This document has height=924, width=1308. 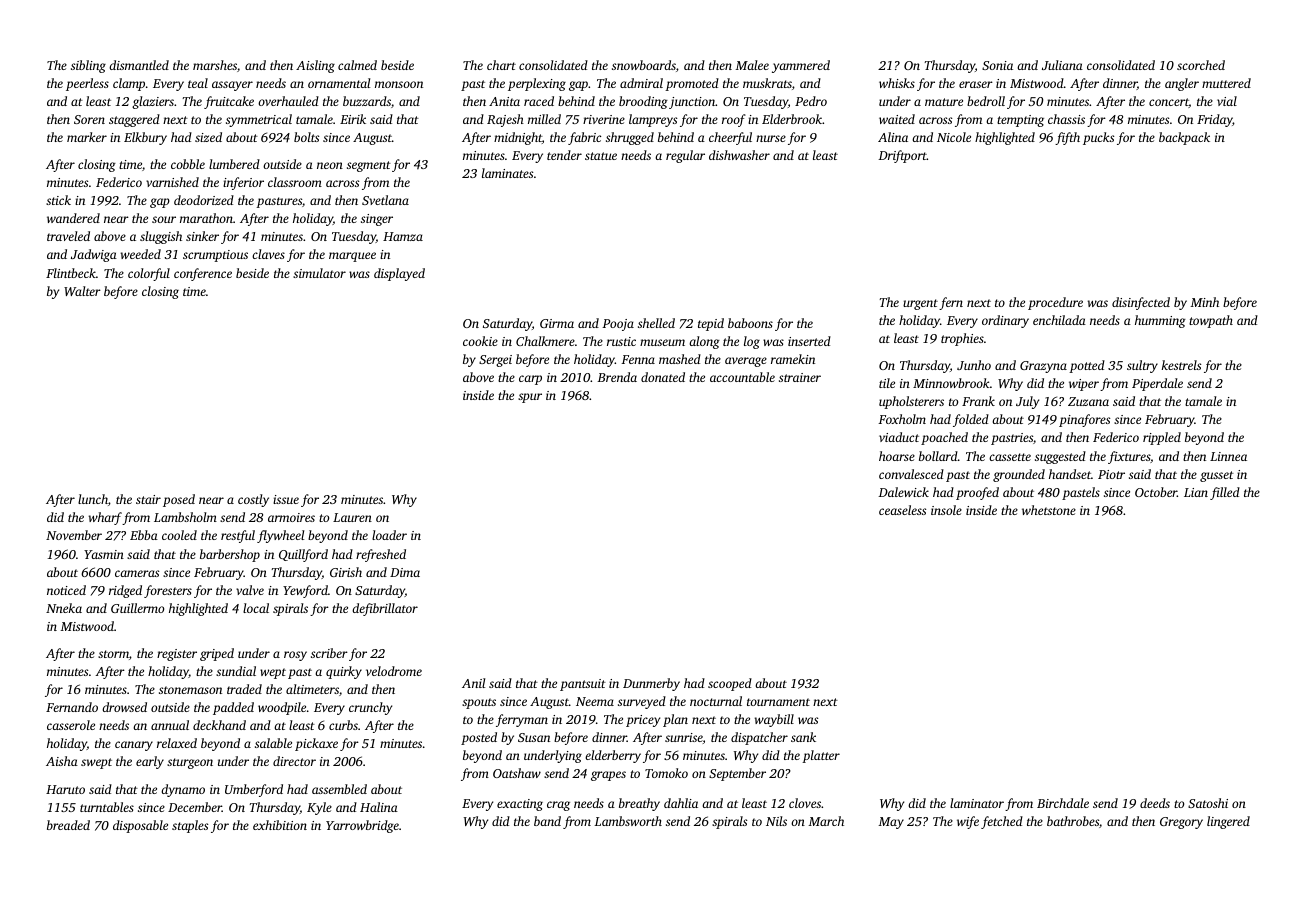 What do you see at coordinates (190, 826) in the document?
I see `staples` at bounding box center [190, 826].
